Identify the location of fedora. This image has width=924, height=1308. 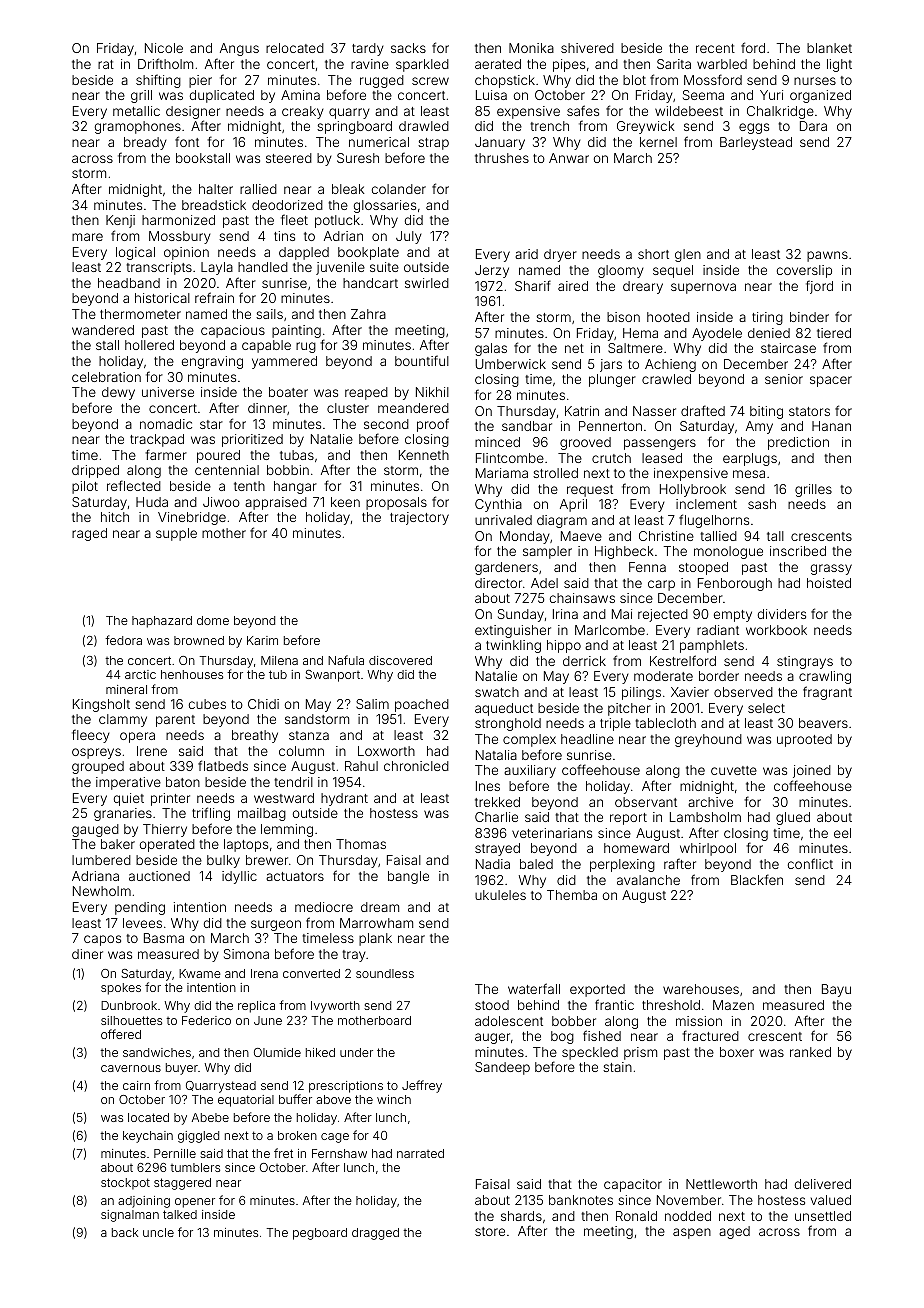
(123, 640).
